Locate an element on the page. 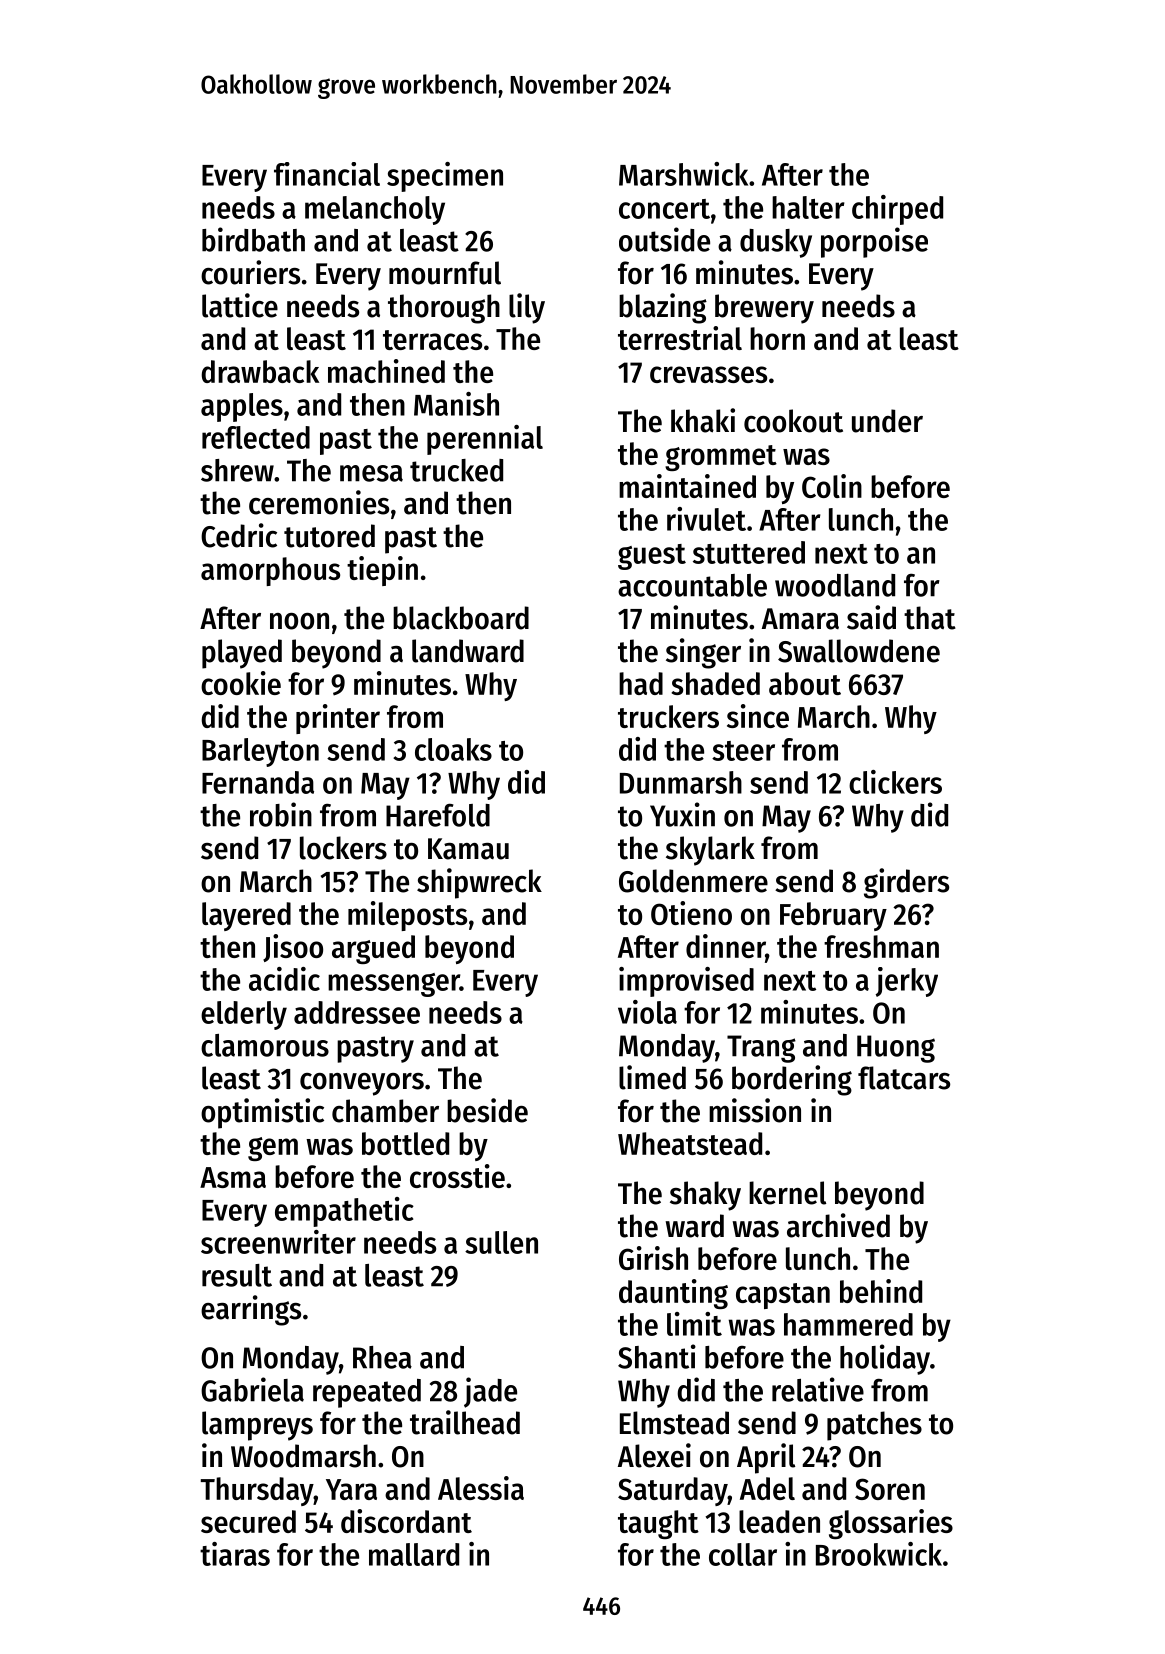  lily is located at coordinates (527, 308).
